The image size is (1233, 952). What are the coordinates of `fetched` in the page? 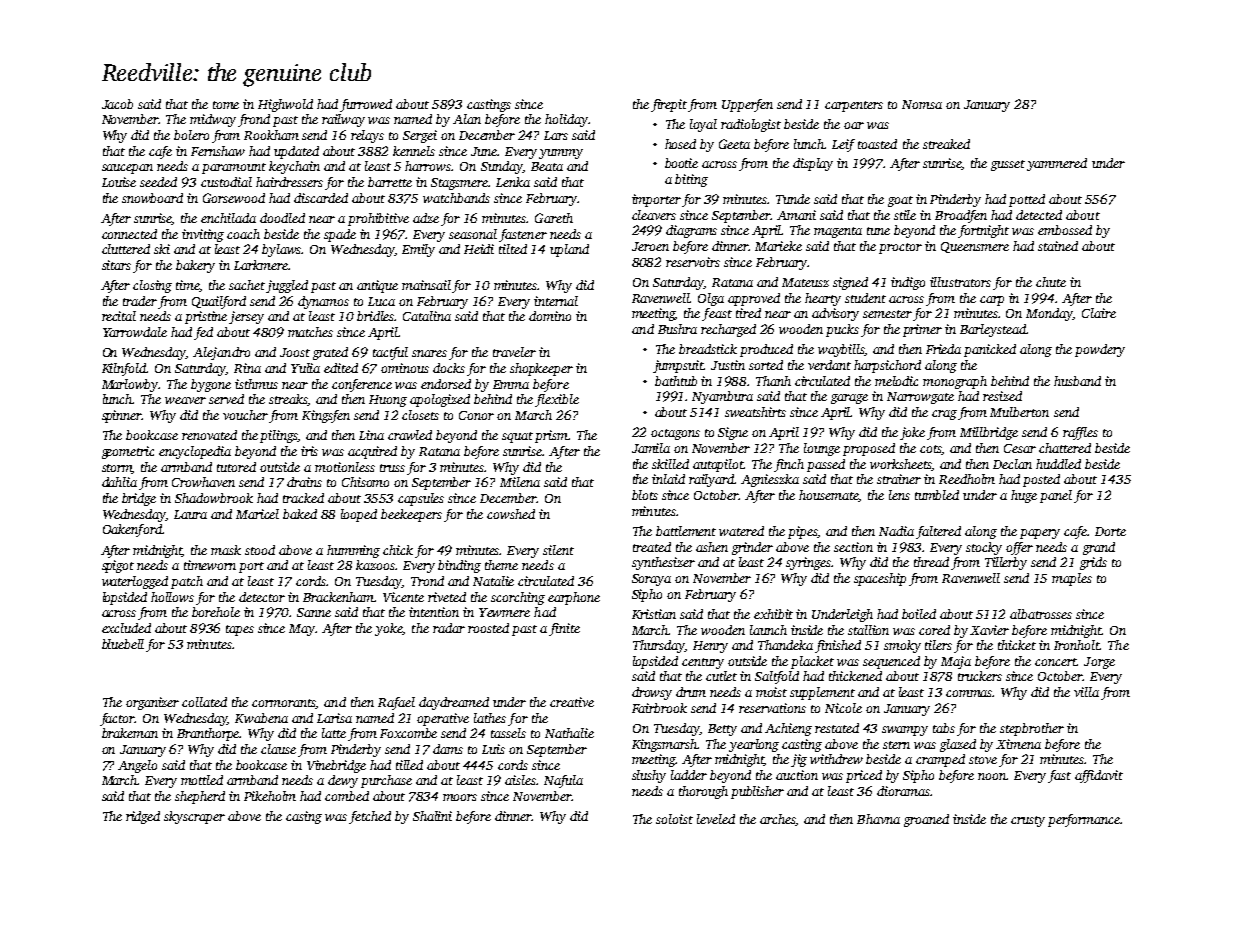 It's located at (370, 817).
